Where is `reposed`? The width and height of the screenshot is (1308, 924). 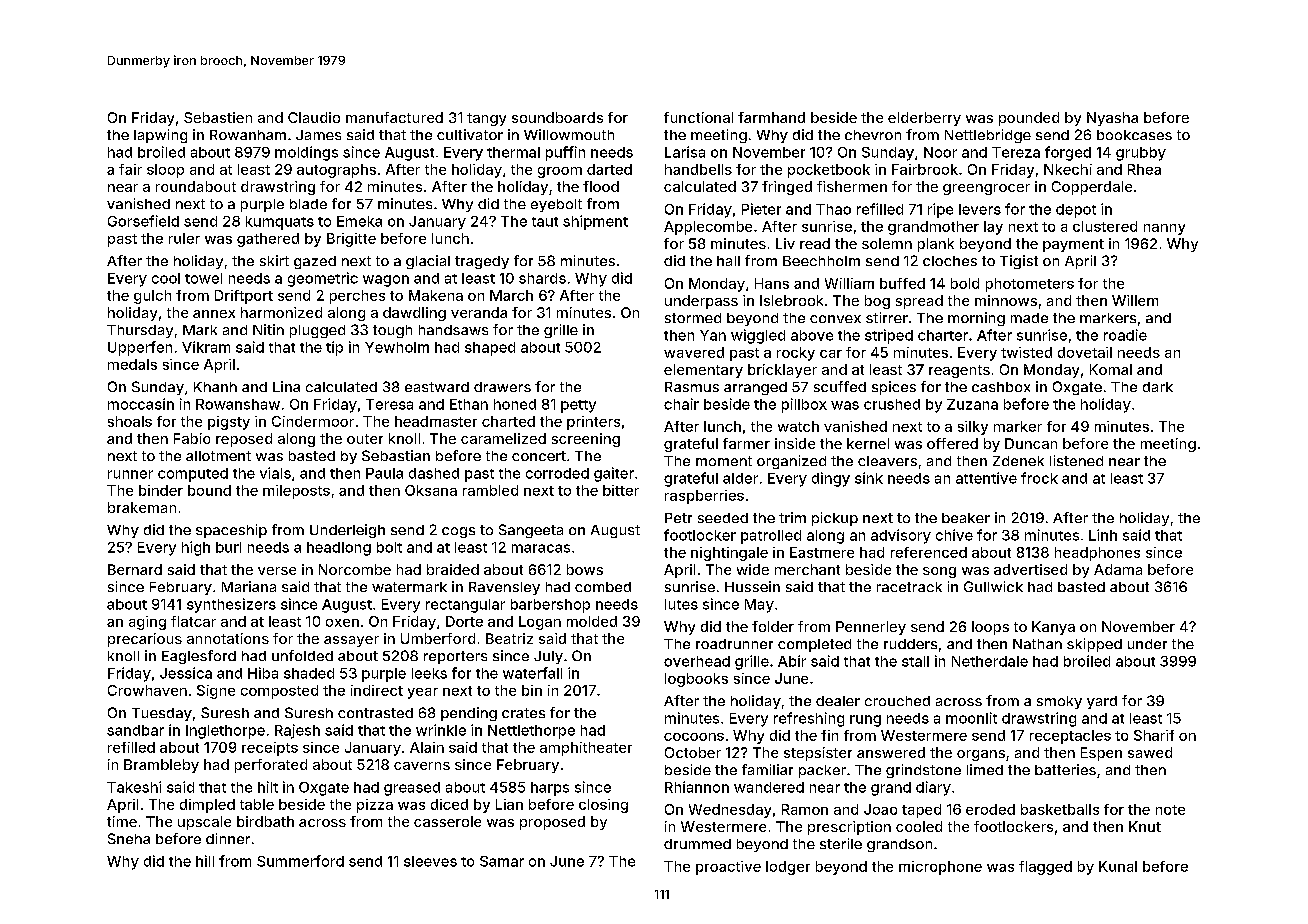
reposed is located at coordinates (244, 440).
